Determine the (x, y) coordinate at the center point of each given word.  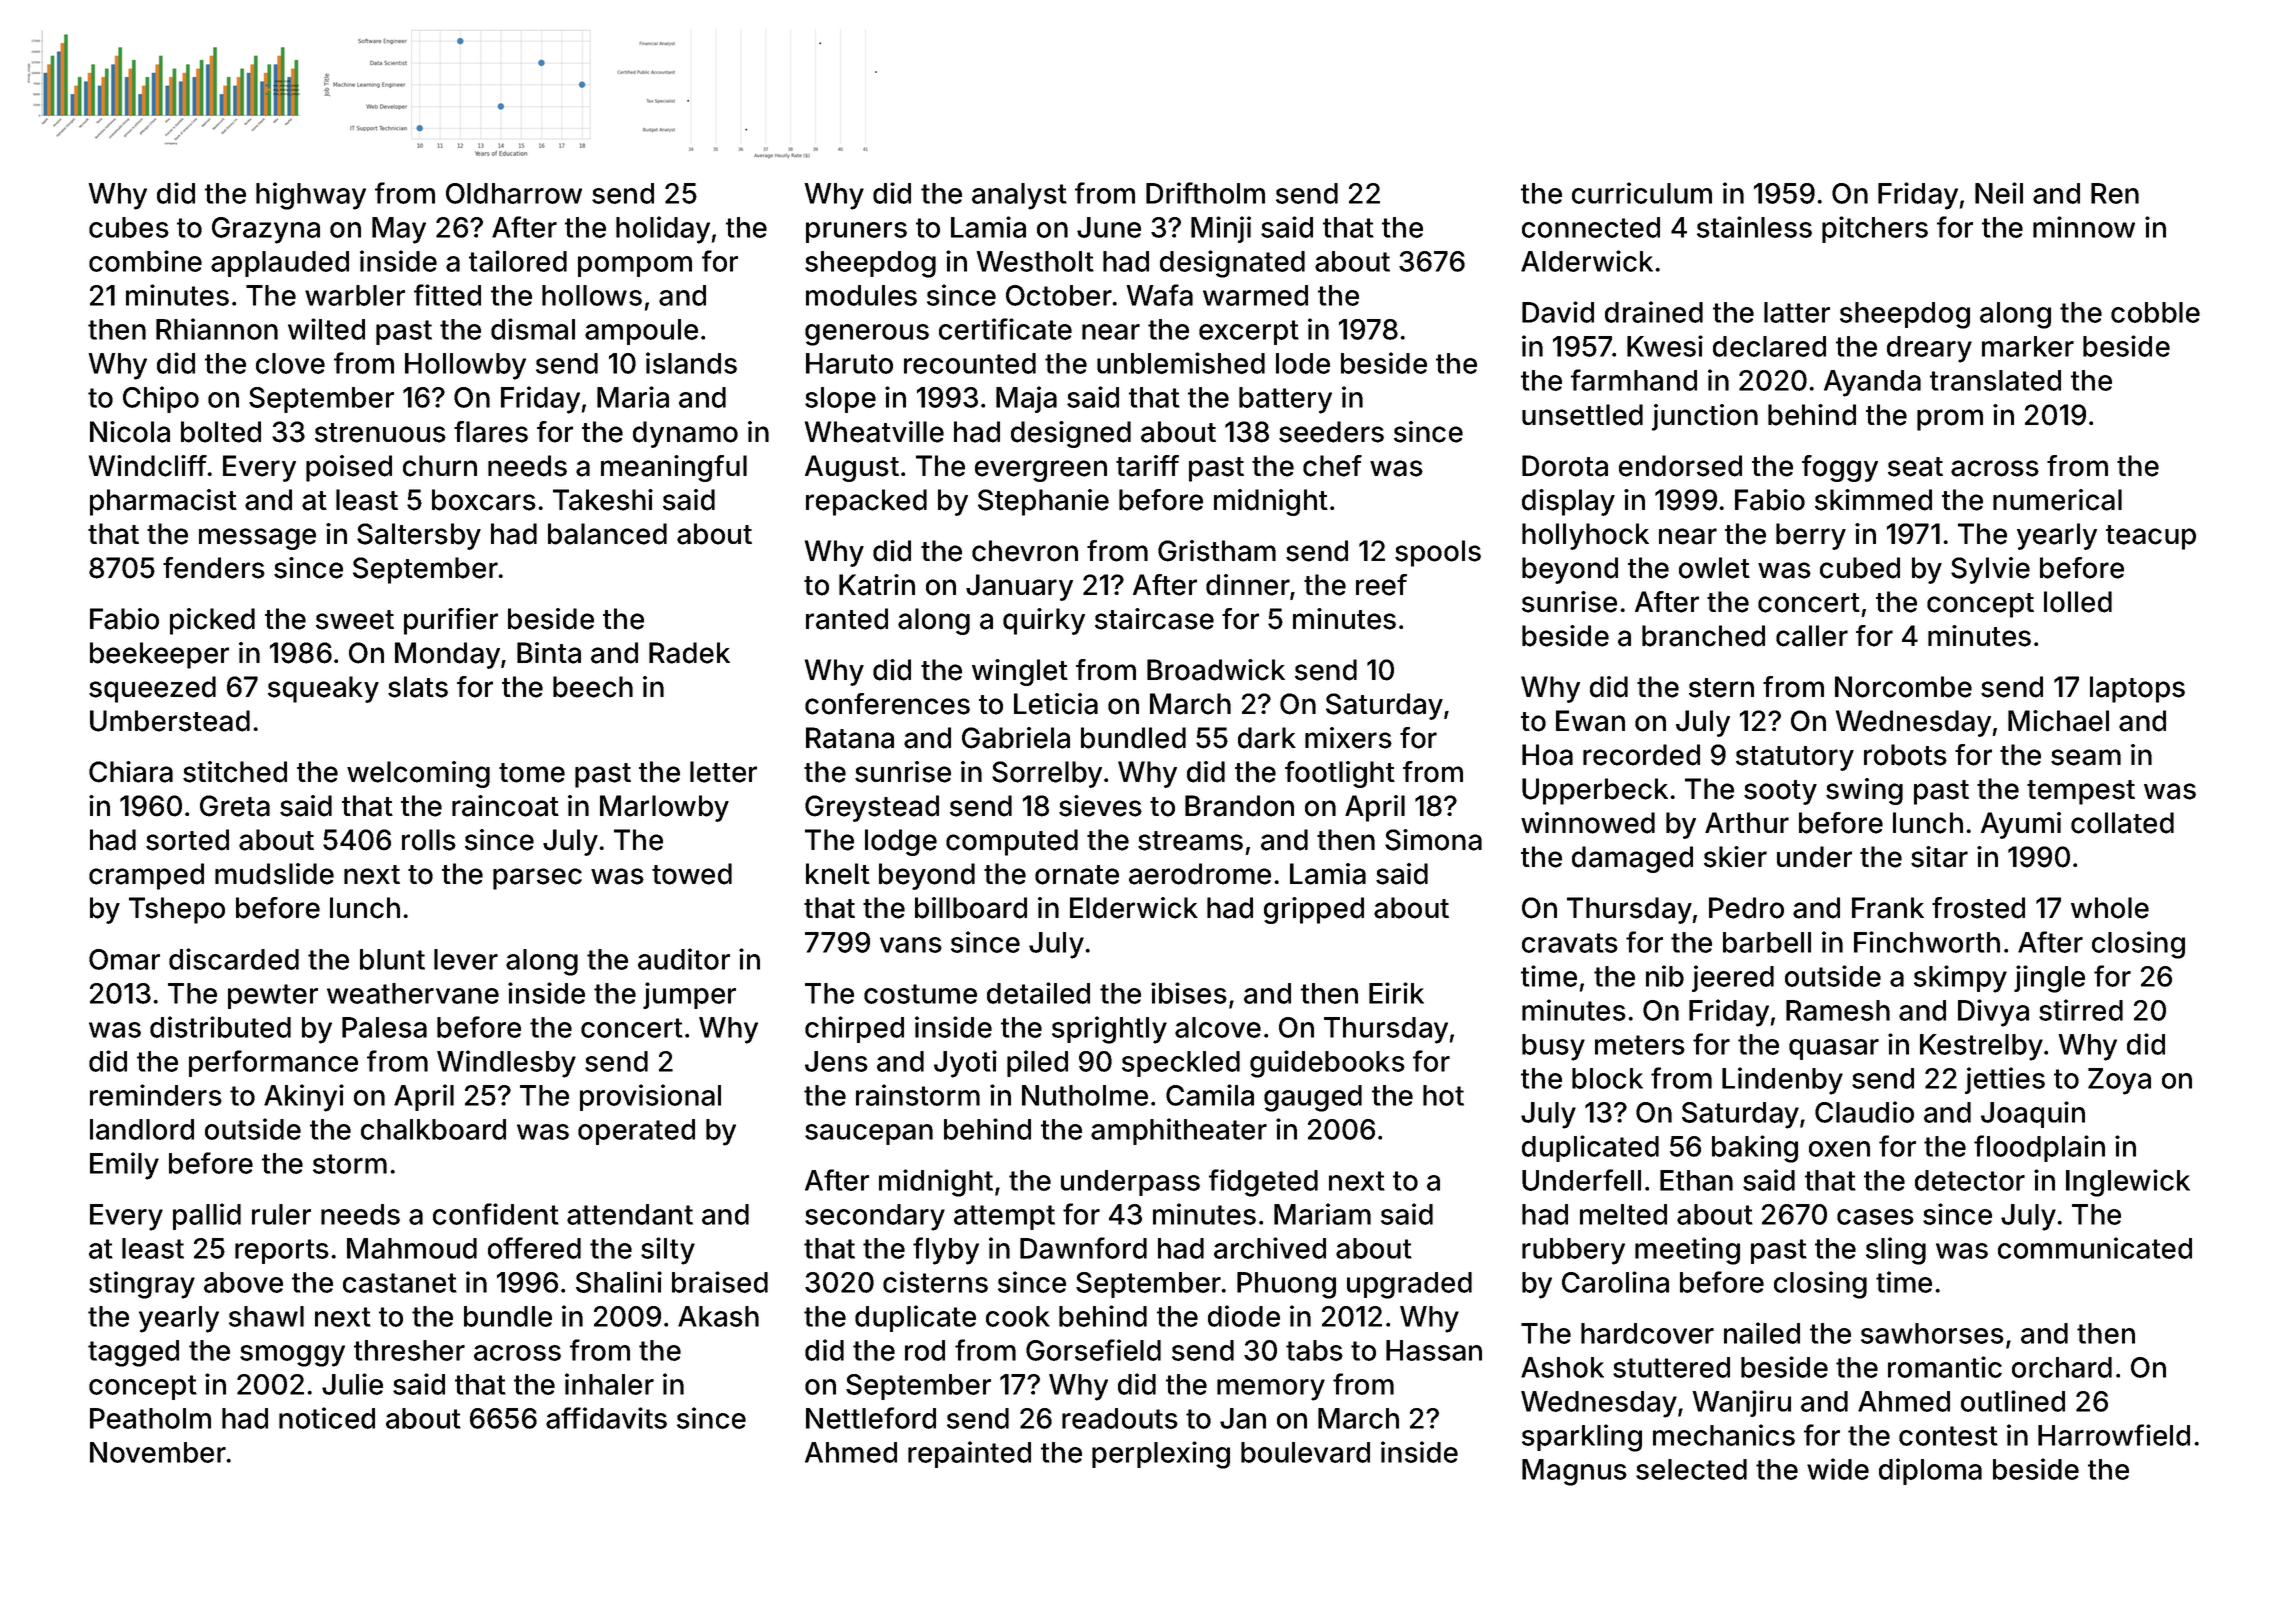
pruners (856, 232)
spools (1438, 553)
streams (1190, 841)
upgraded (1409, 1285)
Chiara (131, 772)
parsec (537, 879)
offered (534, 1248)
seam (2086, 757)
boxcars (484, 500)
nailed (1762, 1333)
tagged (133, 1353)
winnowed (1588, 823)
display (1568, 502)
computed (1012, 842)
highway (311, 196)
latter (1797, 312)
